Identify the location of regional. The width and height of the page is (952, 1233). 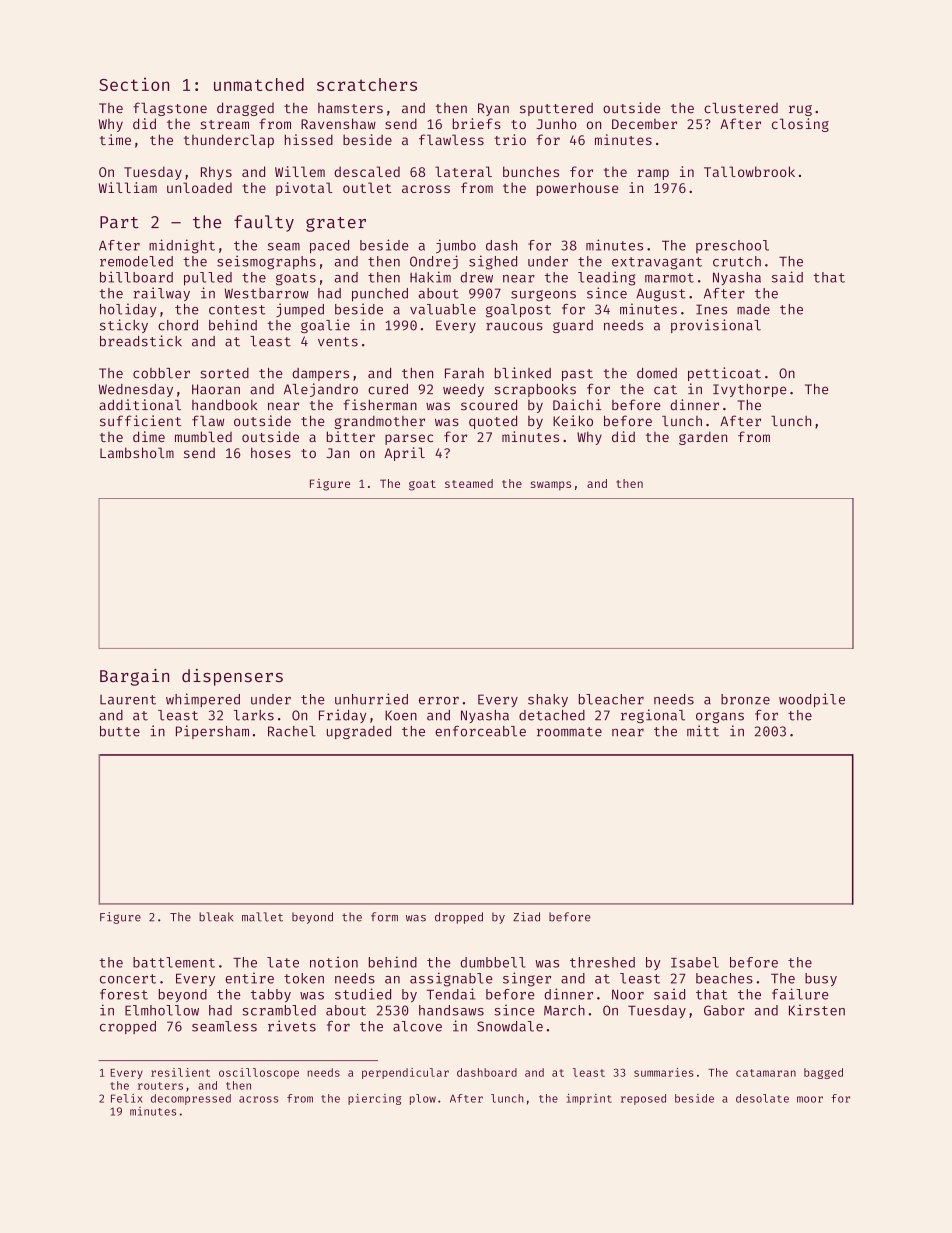
(653, 716).
